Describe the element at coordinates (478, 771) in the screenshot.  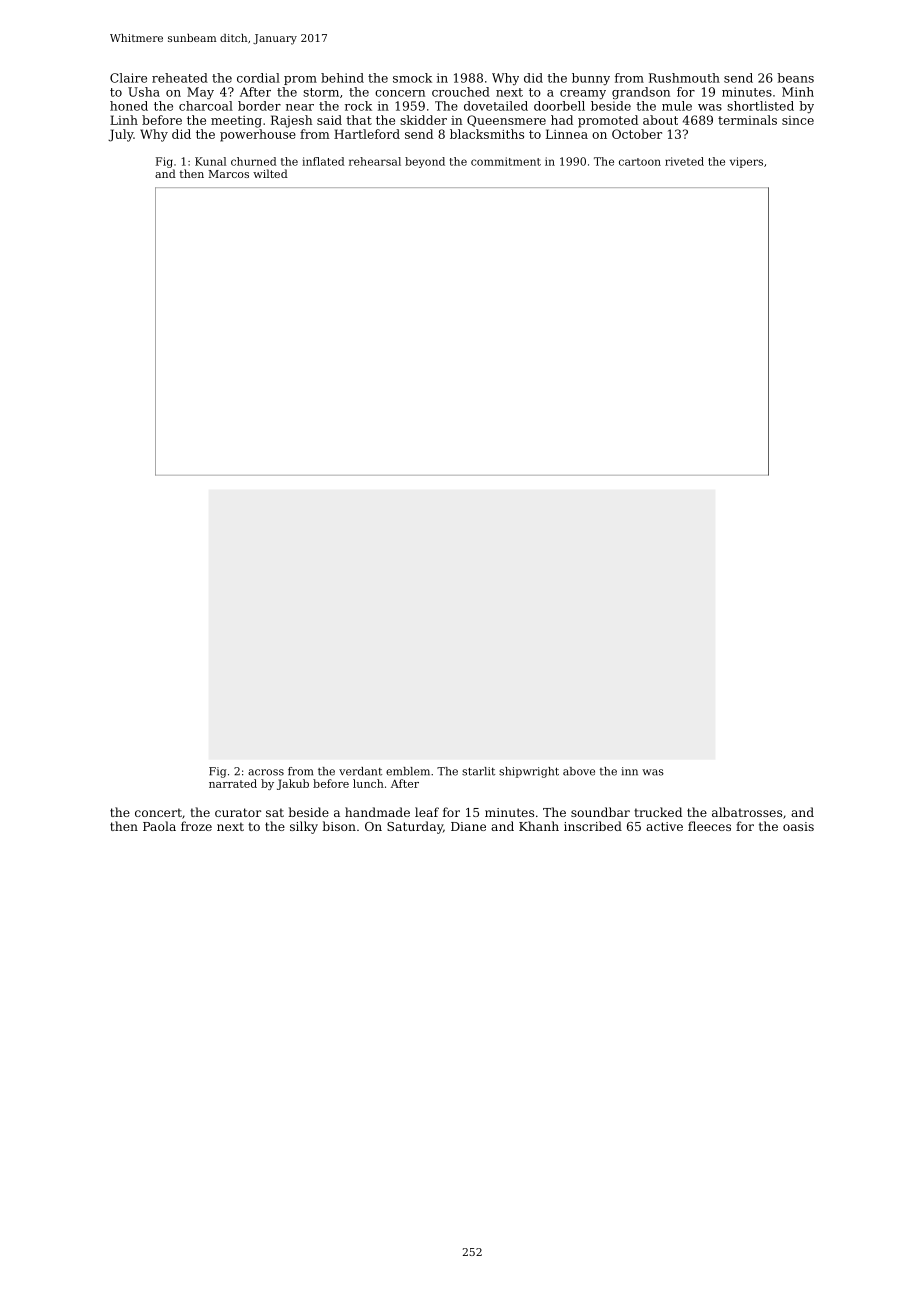
I see `starlit` at that location.
